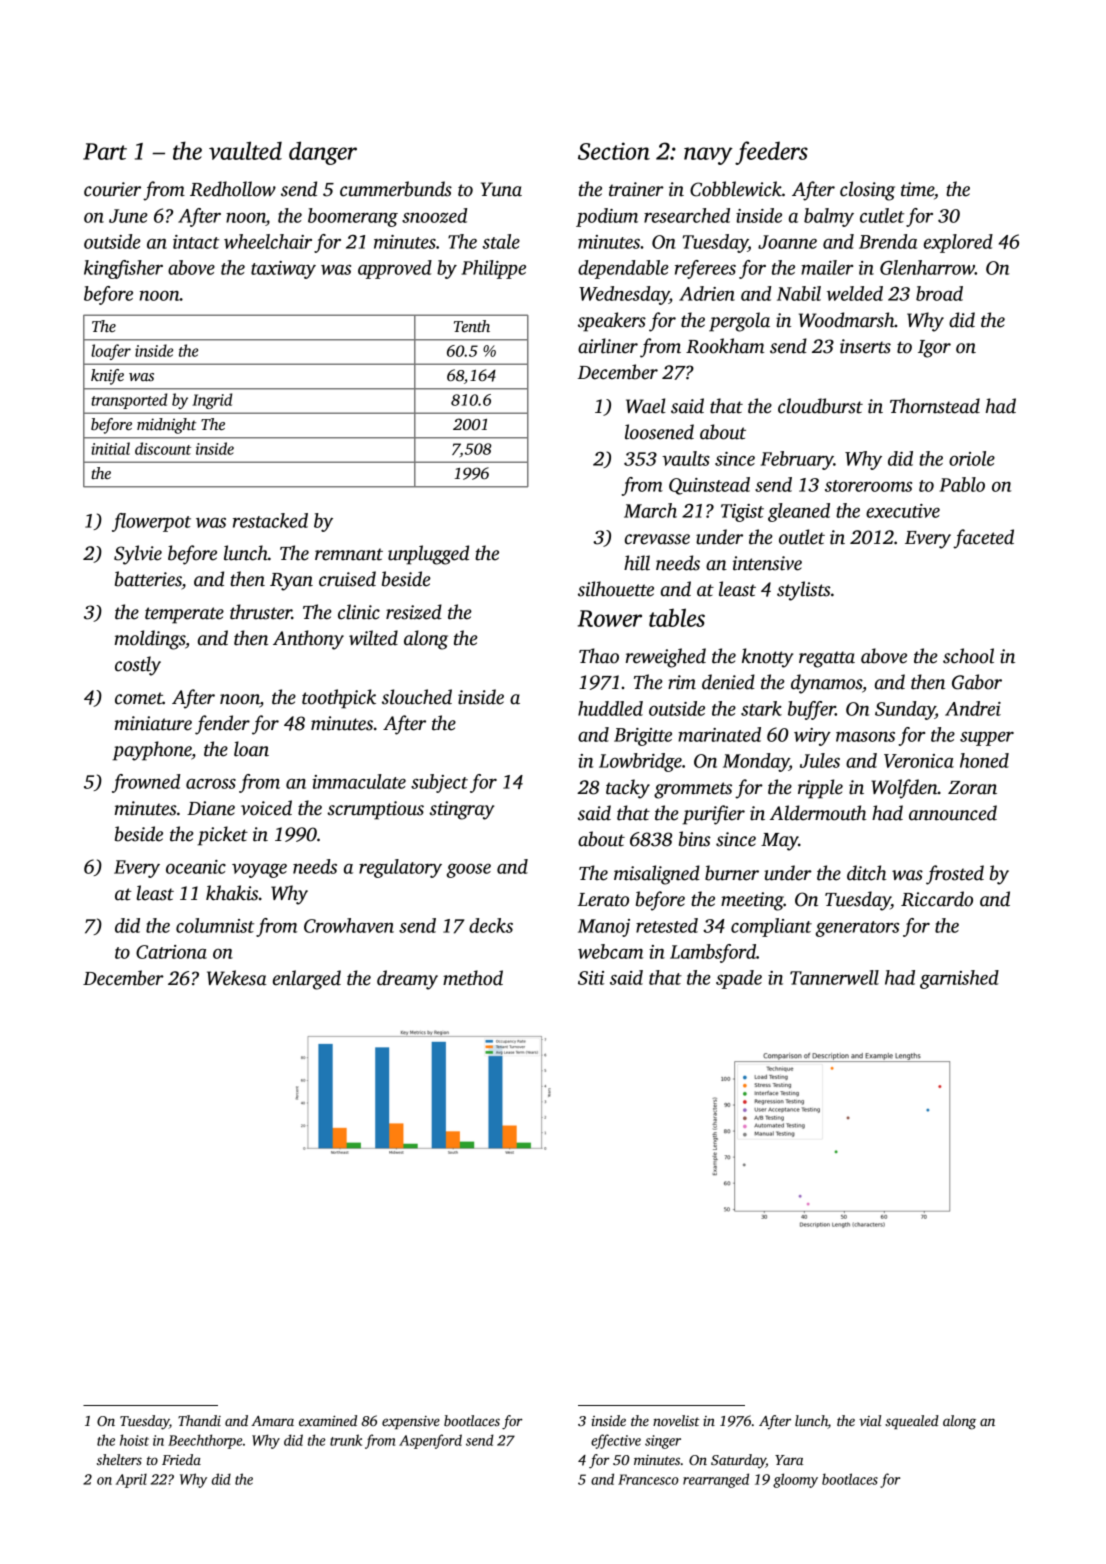 The height and width of the screenshot is (1564, 1106). What do you see at coordinates (473, 978) in the screenshot?
I see `method` at bounding box center [473, 978].
